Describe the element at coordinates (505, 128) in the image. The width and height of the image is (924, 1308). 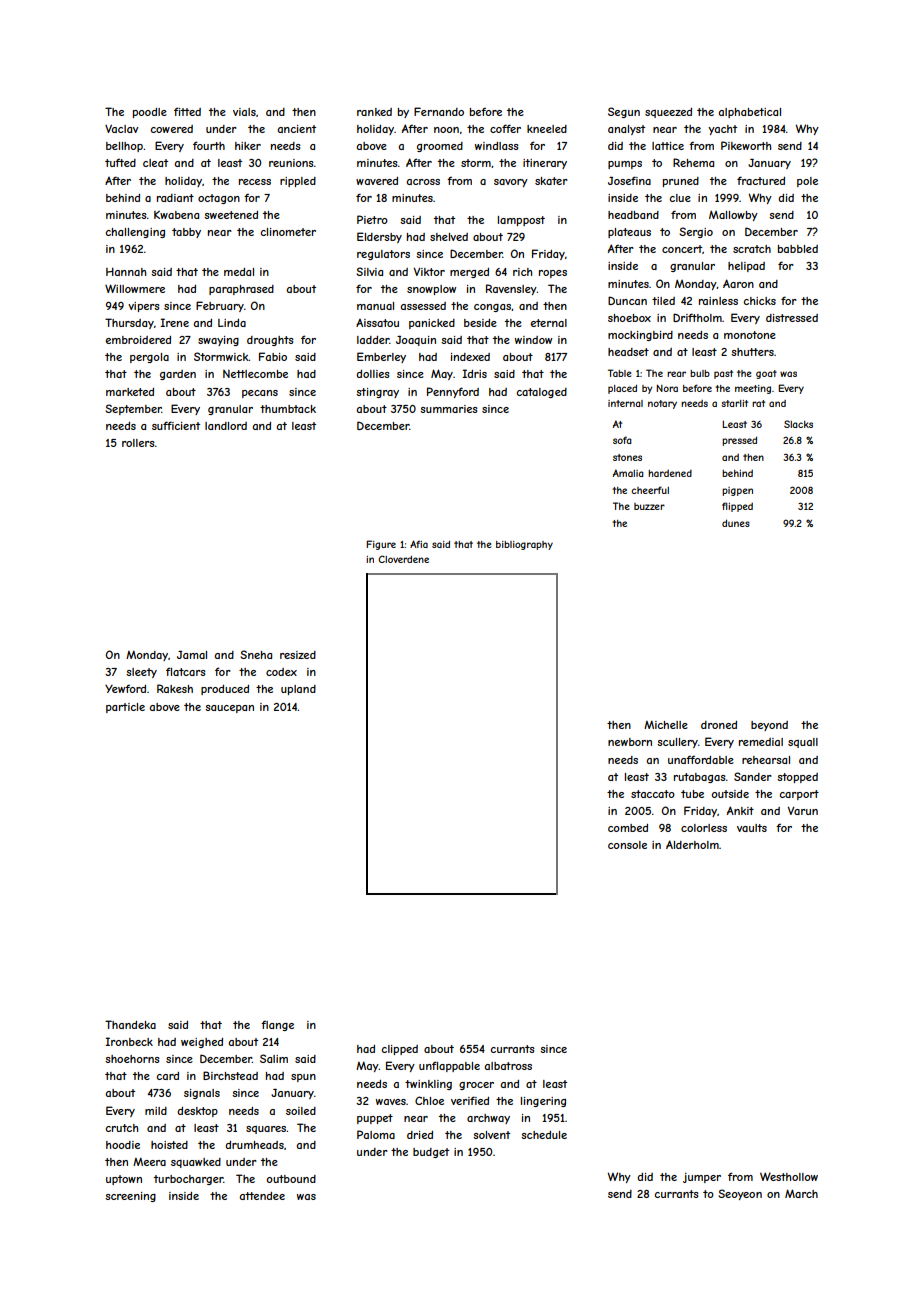
I see `coffer` at that location.
